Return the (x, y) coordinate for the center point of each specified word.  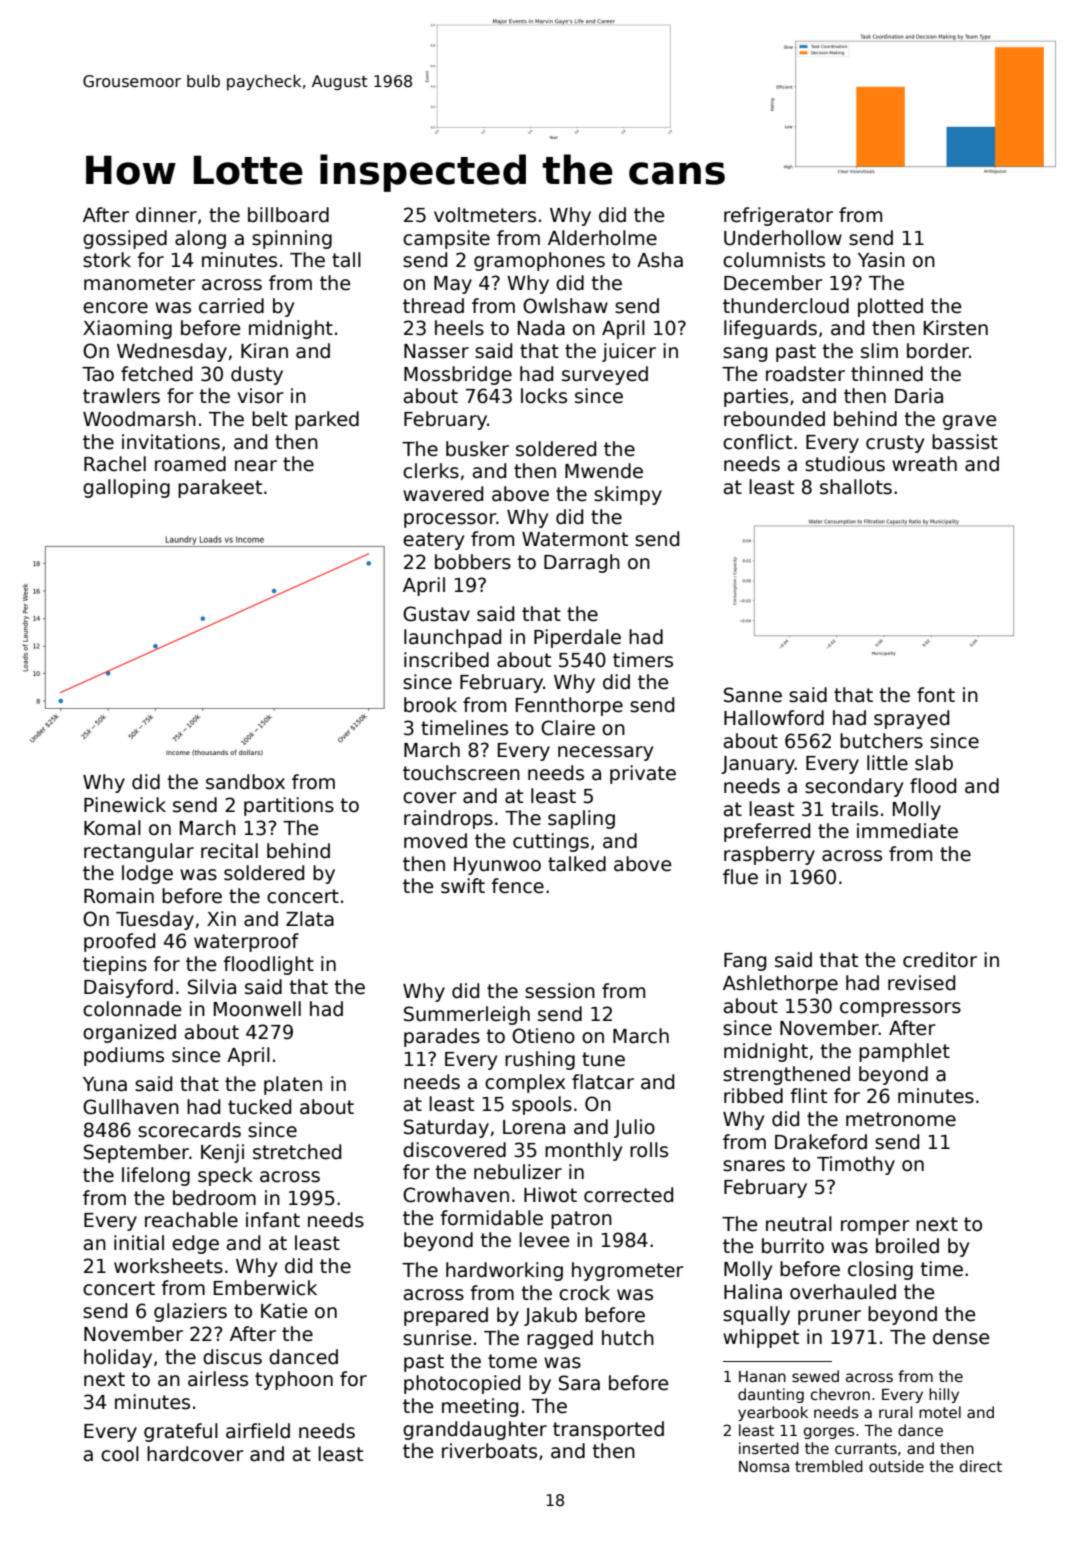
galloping (126, 488)
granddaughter (475, 1430)
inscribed (446, 660)
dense (961, 1337)
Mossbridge (458, 375)
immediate (907, 831)
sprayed (911, 719)
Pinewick (125, 805)
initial (139, 1243)
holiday (118, 1358)
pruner (829, 1317)
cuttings (551, 842)
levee (544, 1240)
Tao (98, 374)
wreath (924, 464)
